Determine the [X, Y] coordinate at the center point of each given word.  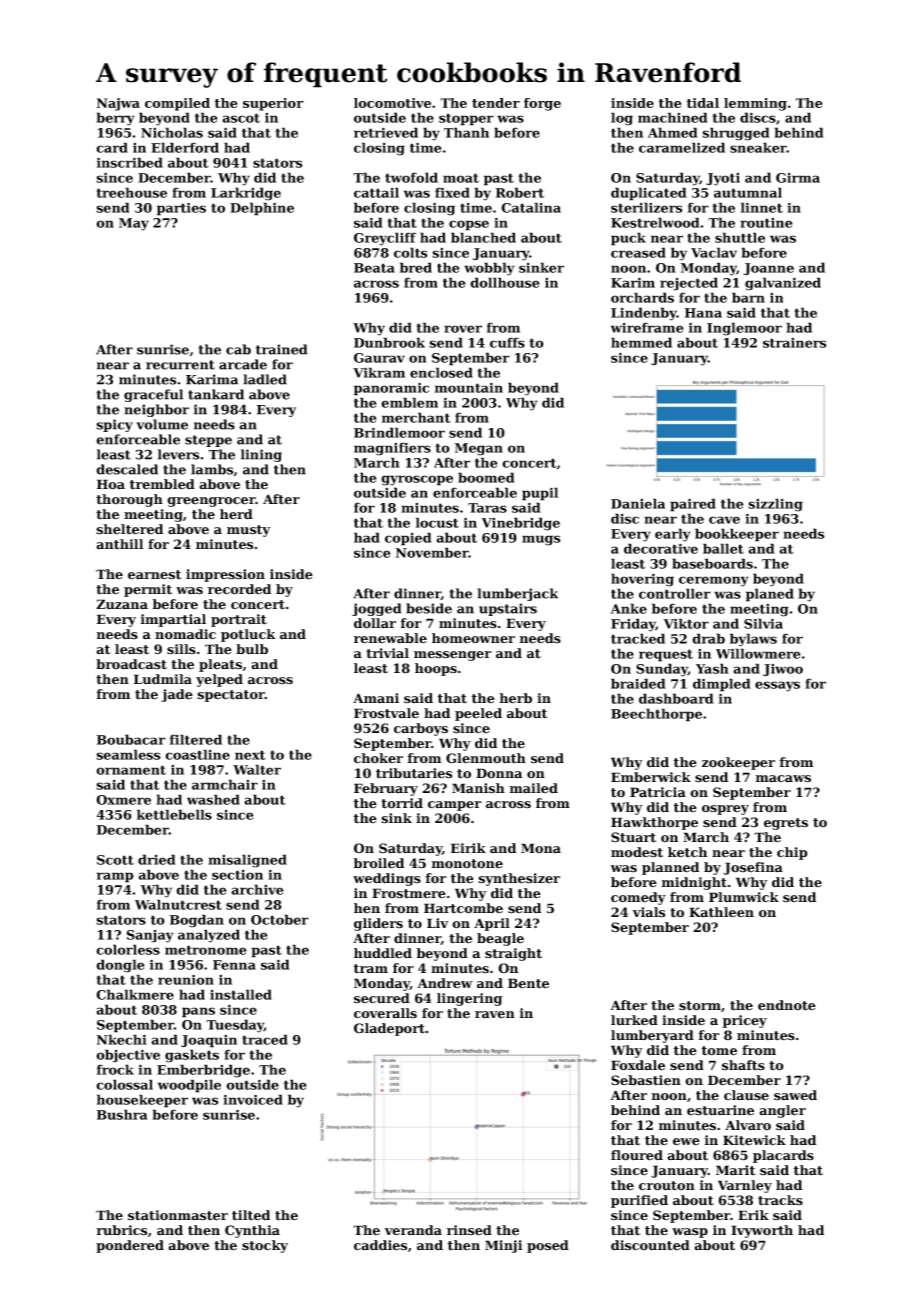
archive [257, 889]
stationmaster [178, 1215]
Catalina [531, 207]
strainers [795, 343]
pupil [540, 494]
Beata [374, 268]
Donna [499, 773]
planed [770, 595]
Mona [541, 848]
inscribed [130, 162]
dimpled [722, 685]
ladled [265, 379]
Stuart [633, 837]
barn [748, 297]
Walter [257, 769]
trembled [162, 484]
